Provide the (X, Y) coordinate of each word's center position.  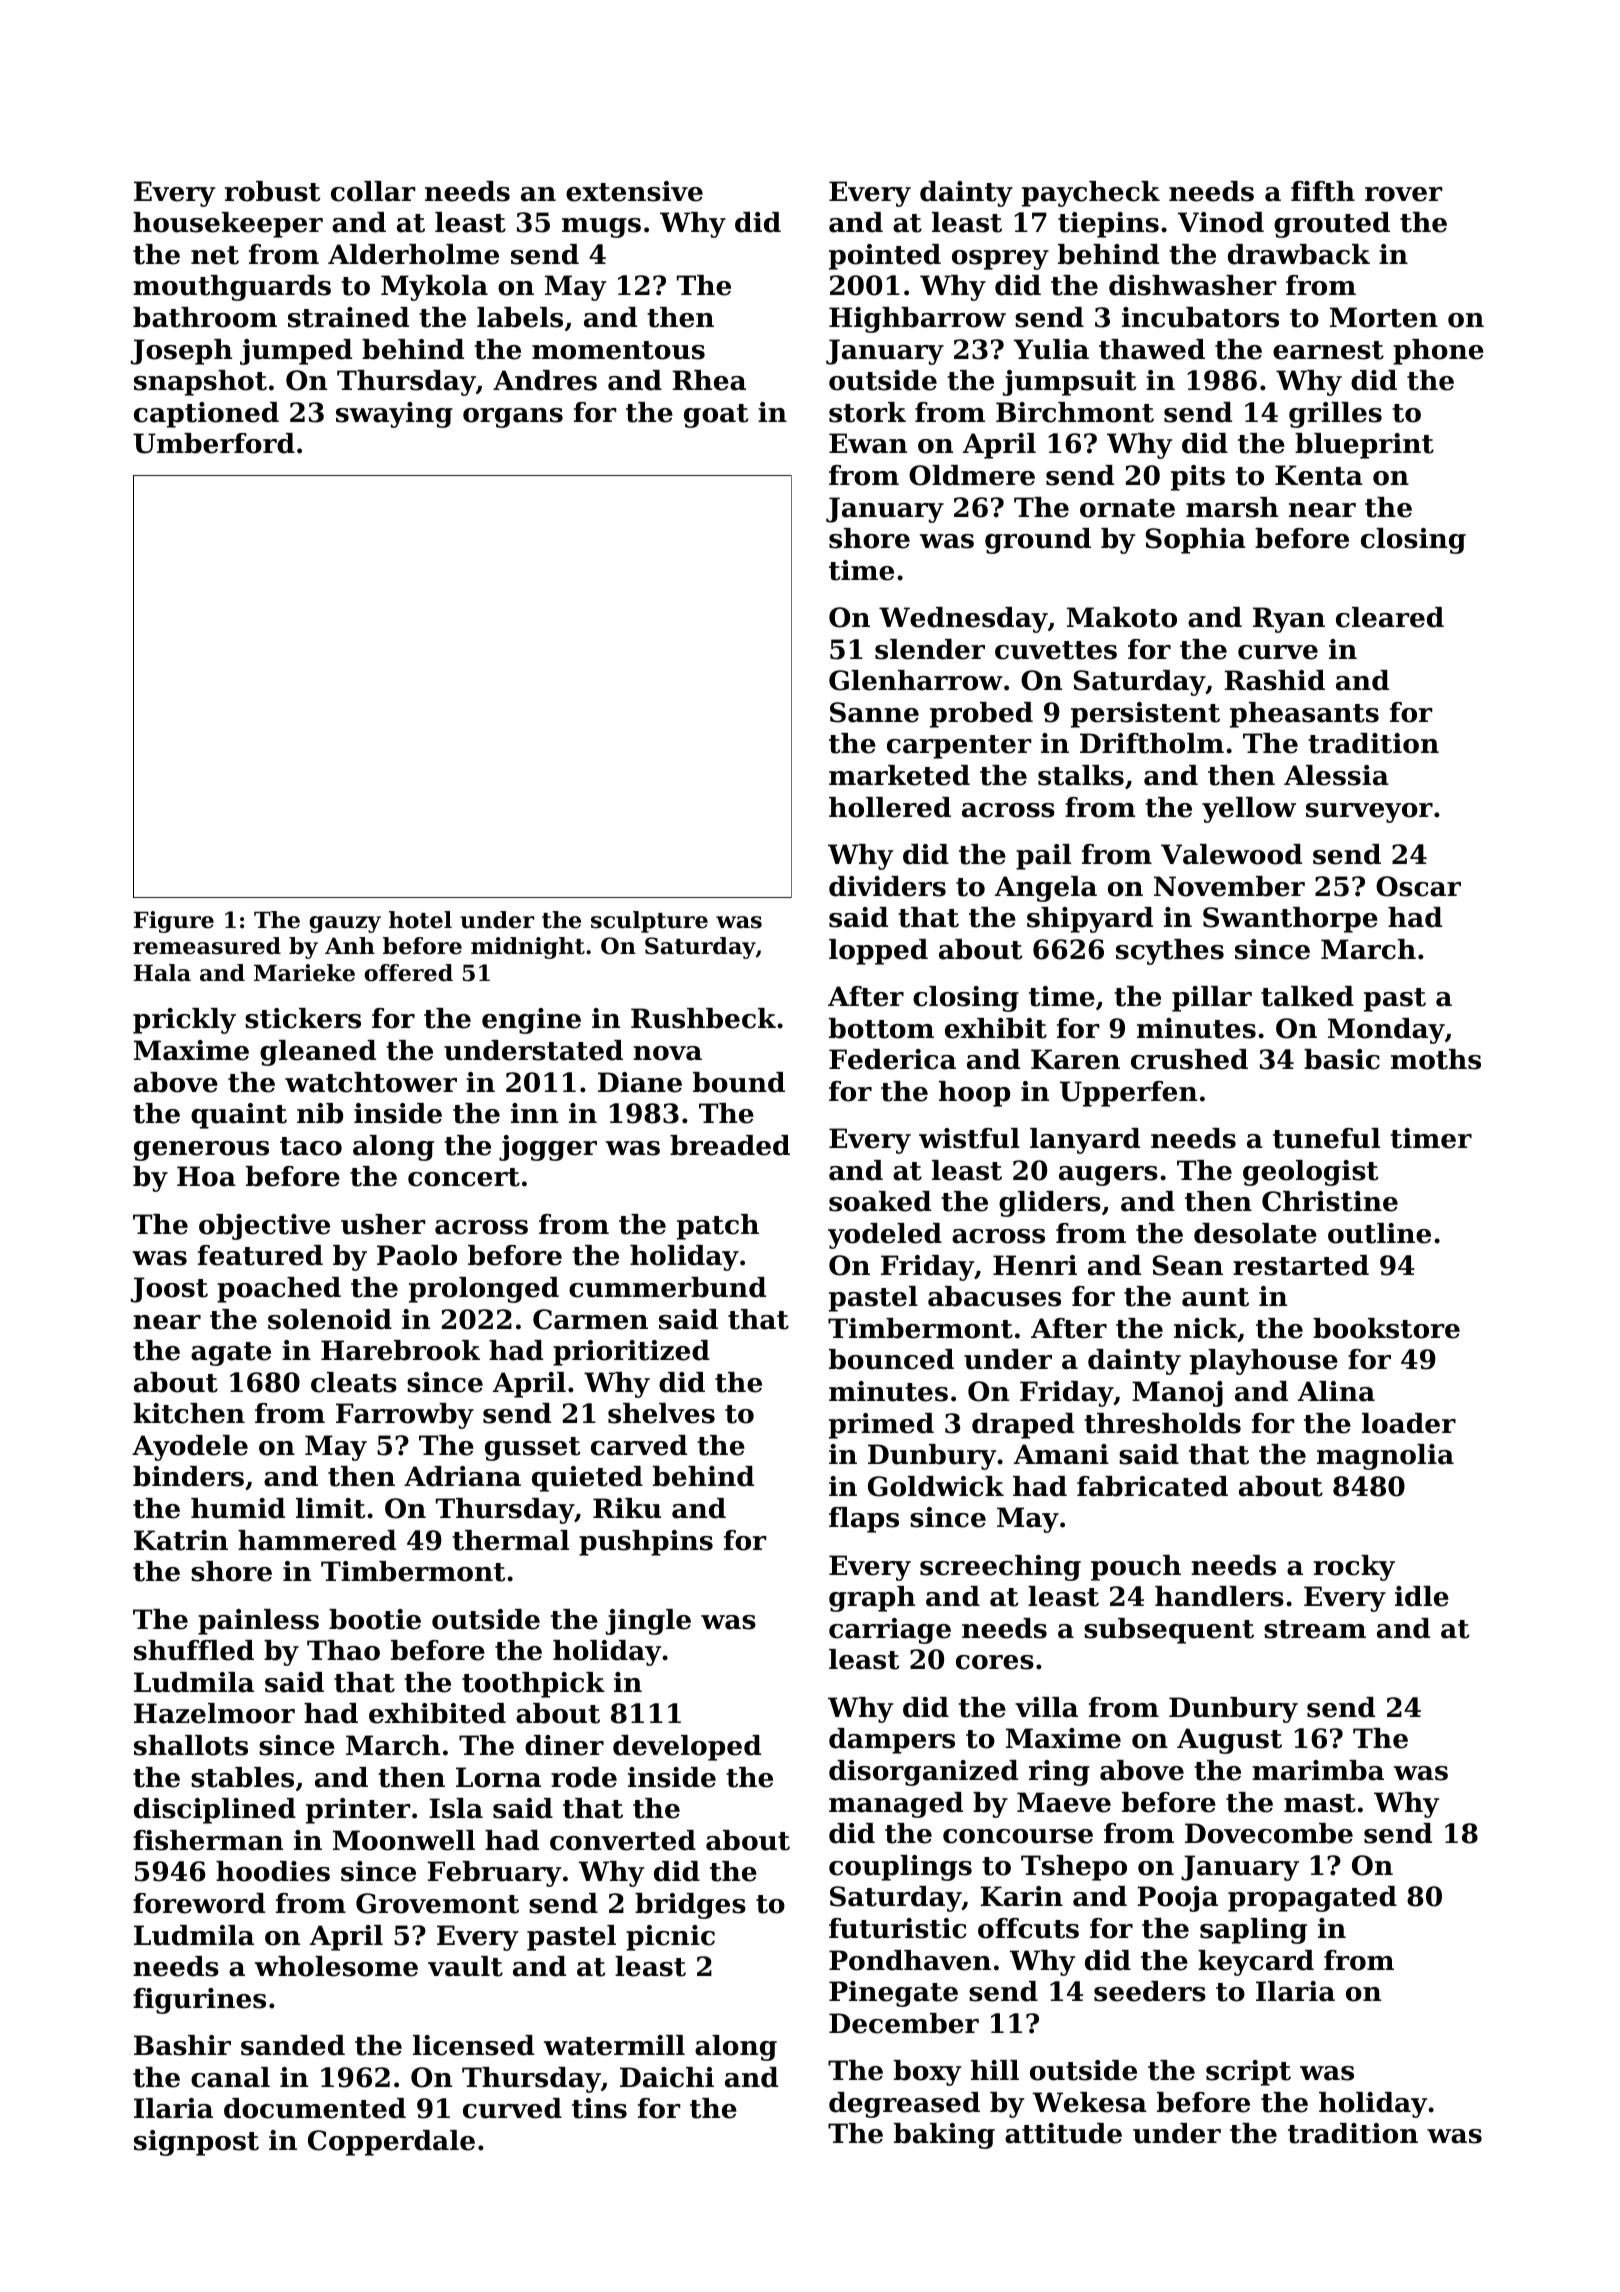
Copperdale (391, 2143)
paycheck (1091, 194)
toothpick (533, 1685)
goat (716, 416)
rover (1404, 194)
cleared (1390, 617)
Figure (174, 922)
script (1248, 2073)
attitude (1063, 2133)
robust (273, 191)
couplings (900, 1868)
